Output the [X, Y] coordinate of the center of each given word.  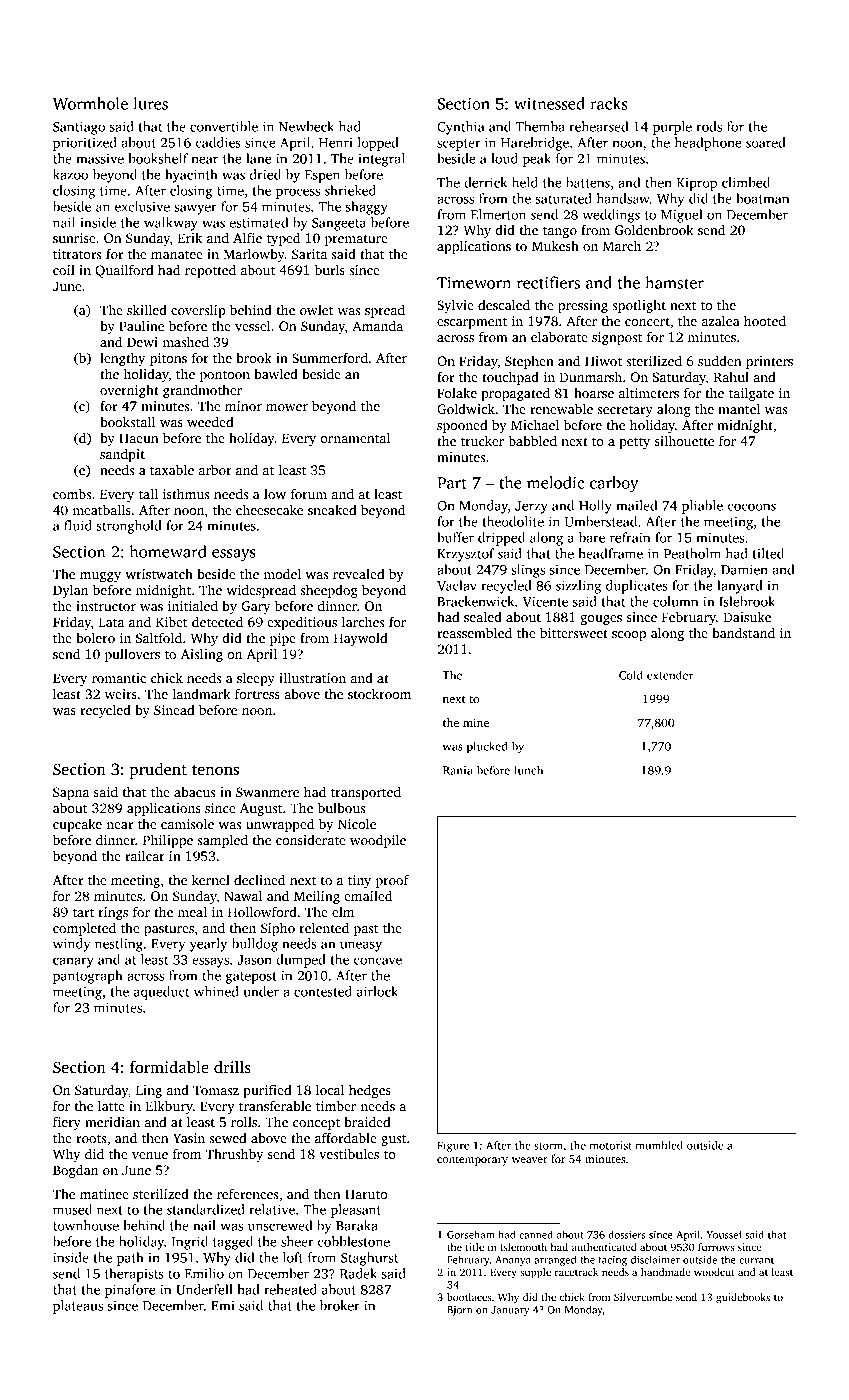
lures [150, 103]
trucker [482, 441]
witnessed [549, 103]
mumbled [659, 1145]
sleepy [256, 679]
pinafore [130, 1291]
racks [609, 103]
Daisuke [747, 616]
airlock [377, 991]
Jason [254, 960]
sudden [720, 360]
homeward [168, 551]
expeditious [302, 623]
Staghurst [369, 1259]
